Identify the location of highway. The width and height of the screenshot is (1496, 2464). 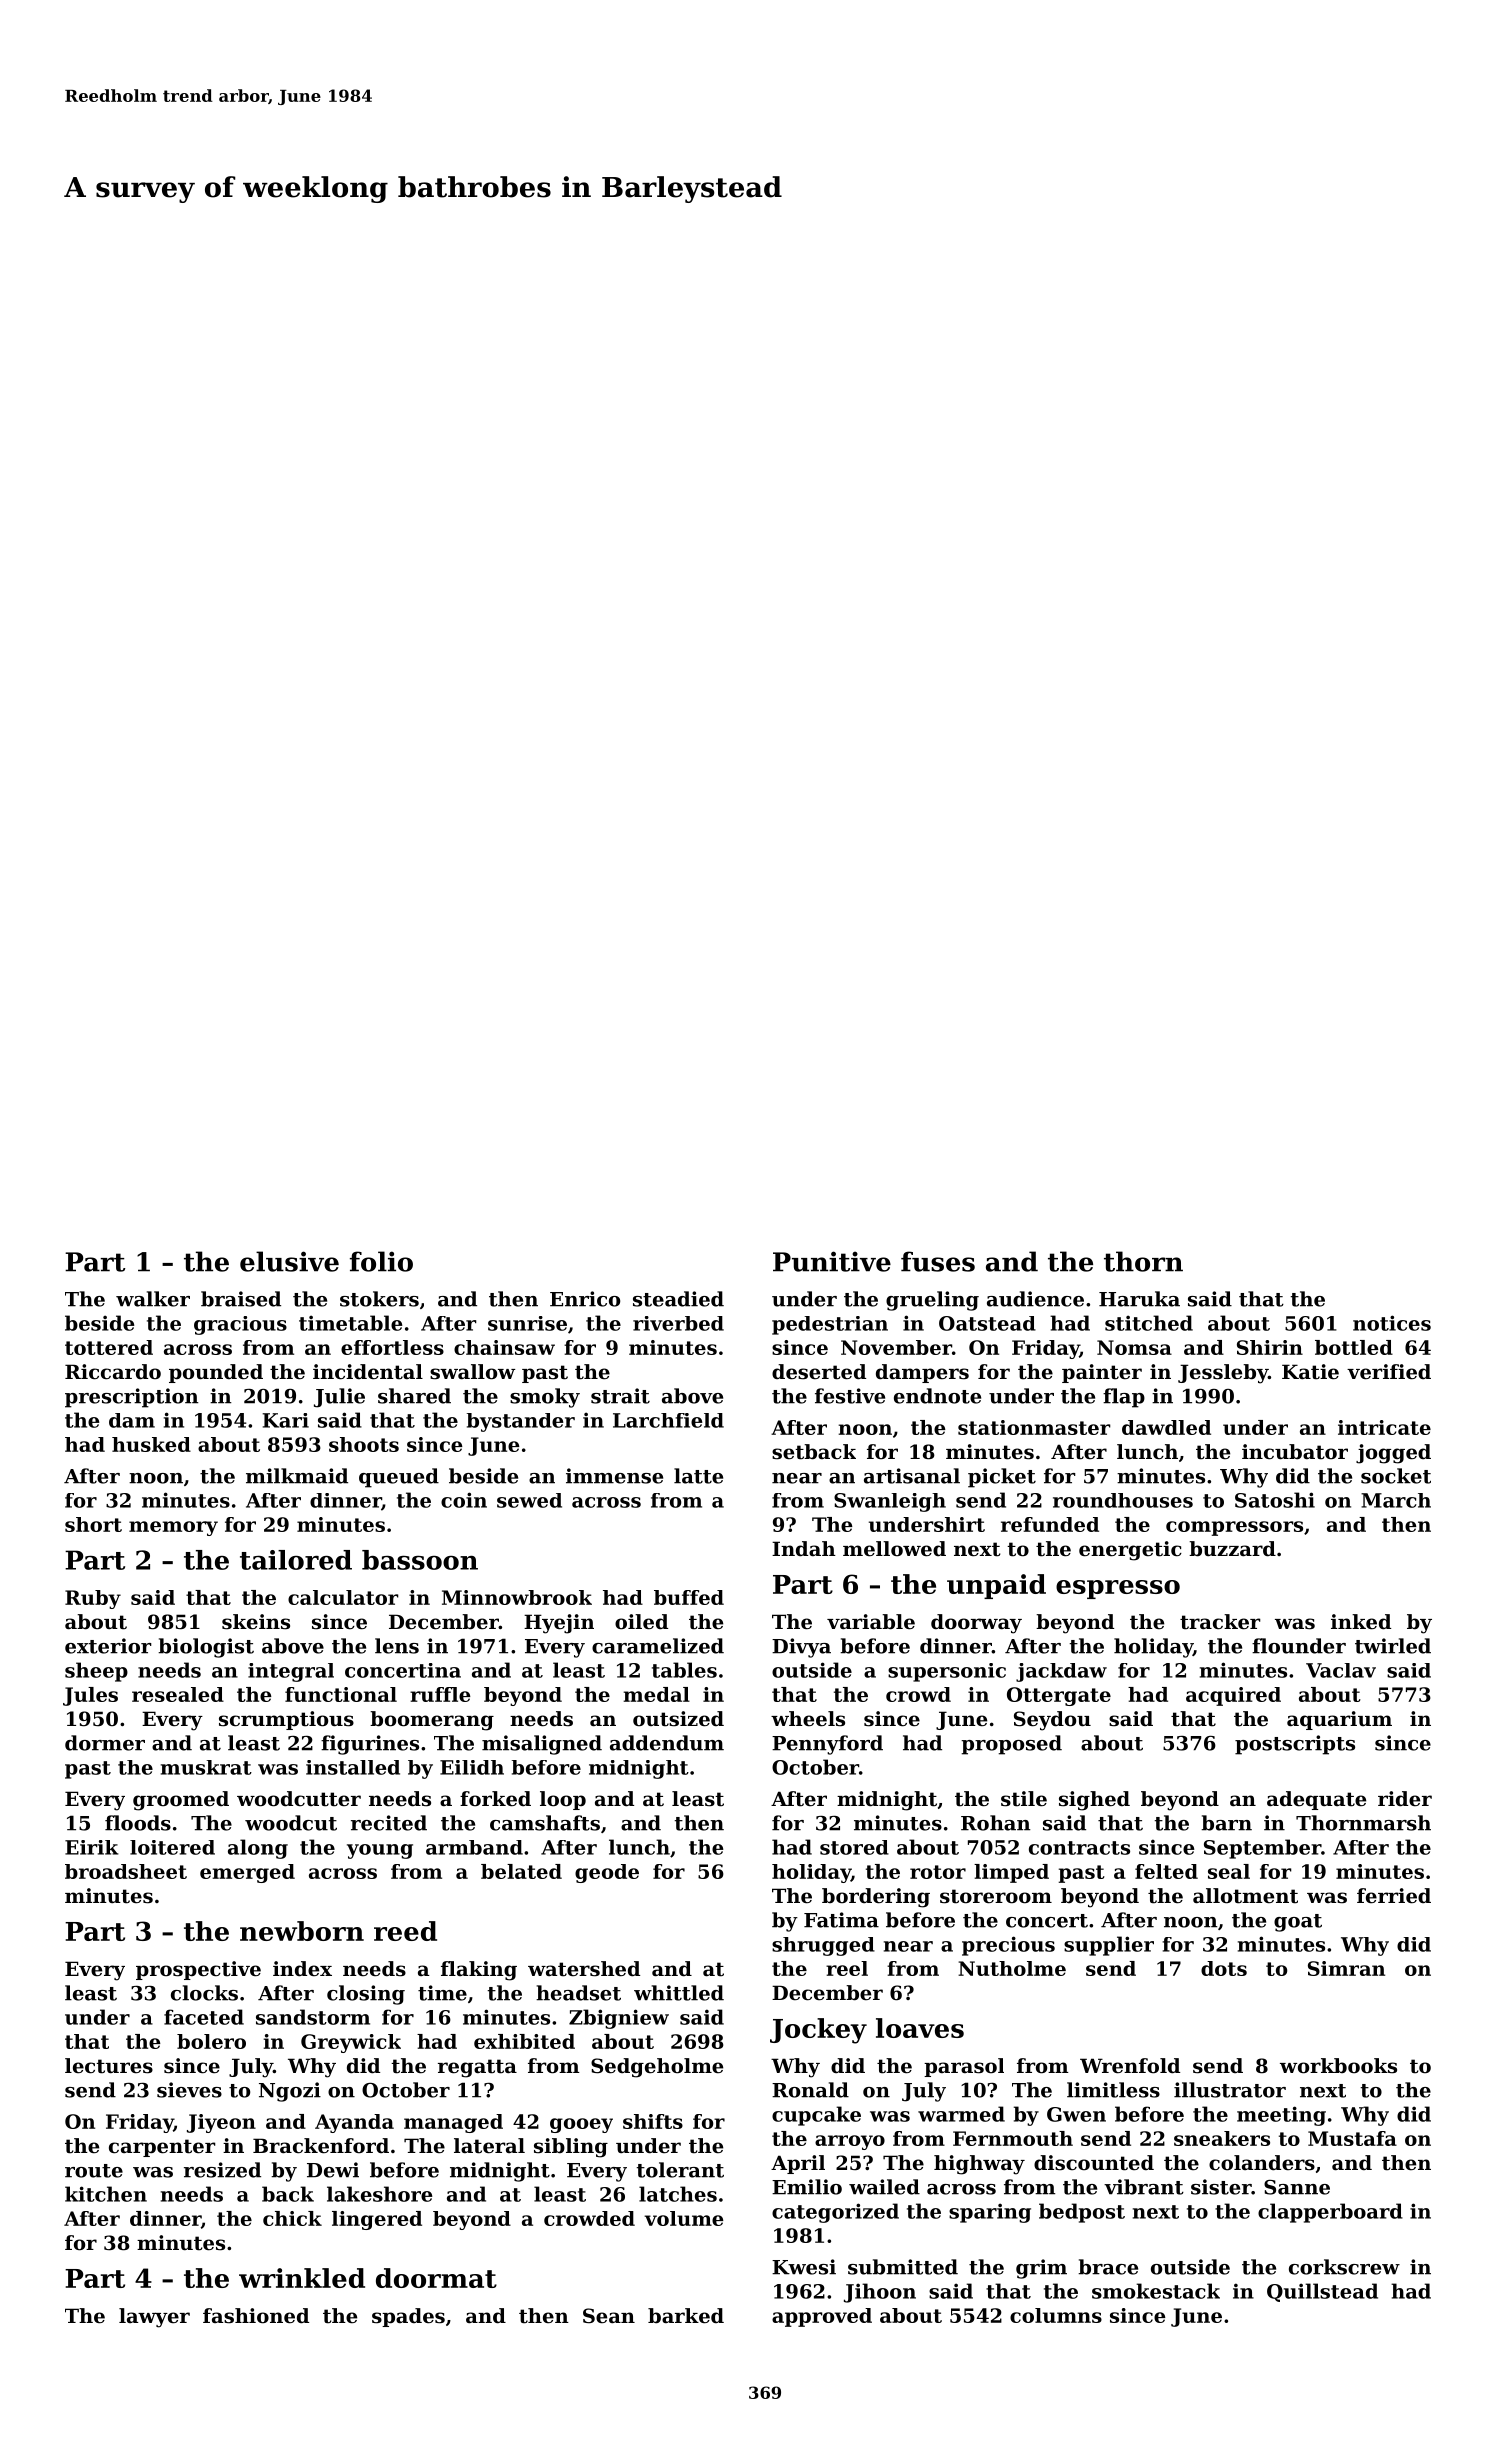
(979, 2165).
